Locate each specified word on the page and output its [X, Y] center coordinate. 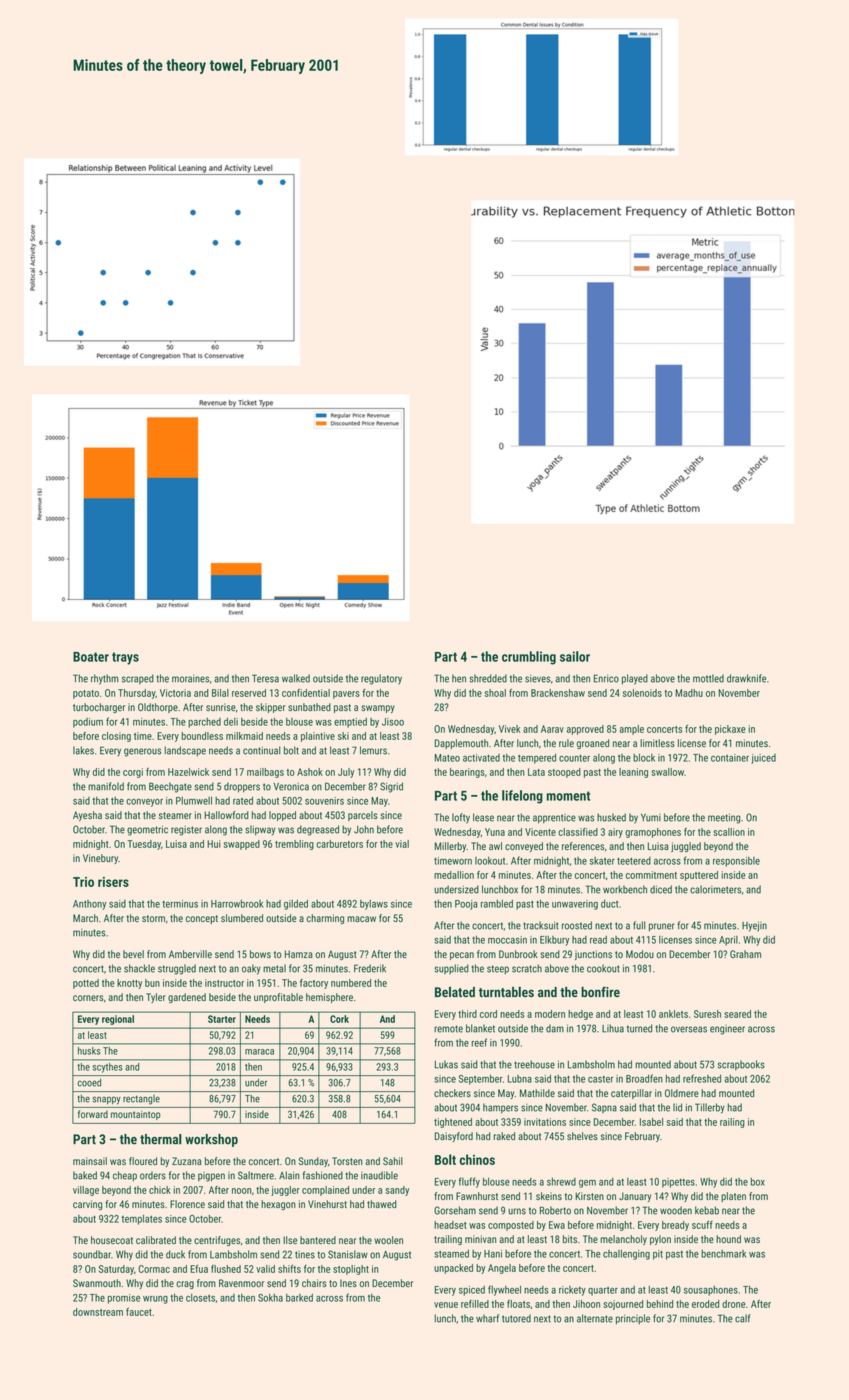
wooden [676, 1210]
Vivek [510, 729]
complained [325, 1191]
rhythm [105, 679]
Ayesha [87, 816]
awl [495, 846]
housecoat [112, 1240]
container [730, 758]
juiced [763, 759]
